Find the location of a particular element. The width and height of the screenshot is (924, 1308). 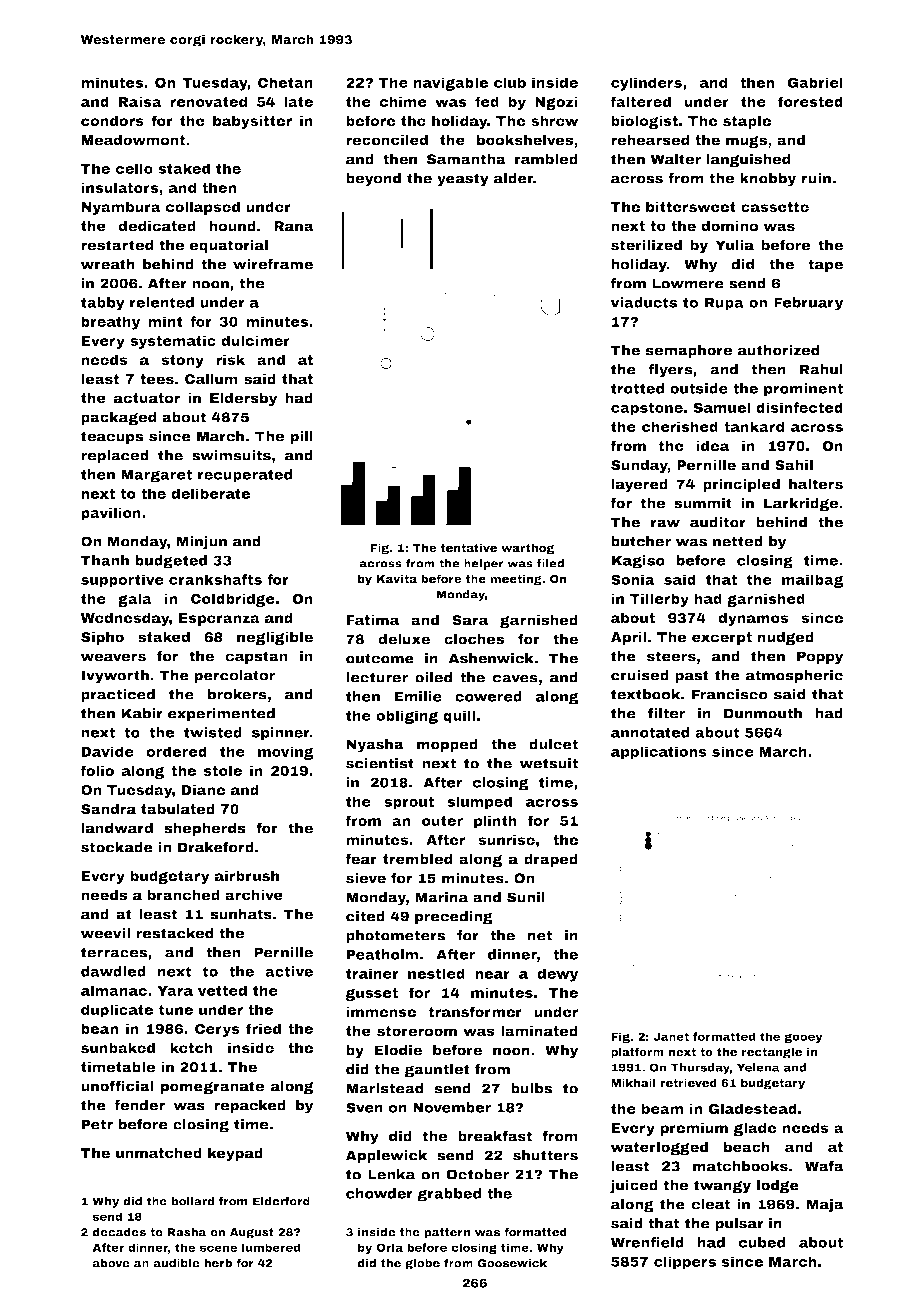

above is located at coordinates (111, 1263).
